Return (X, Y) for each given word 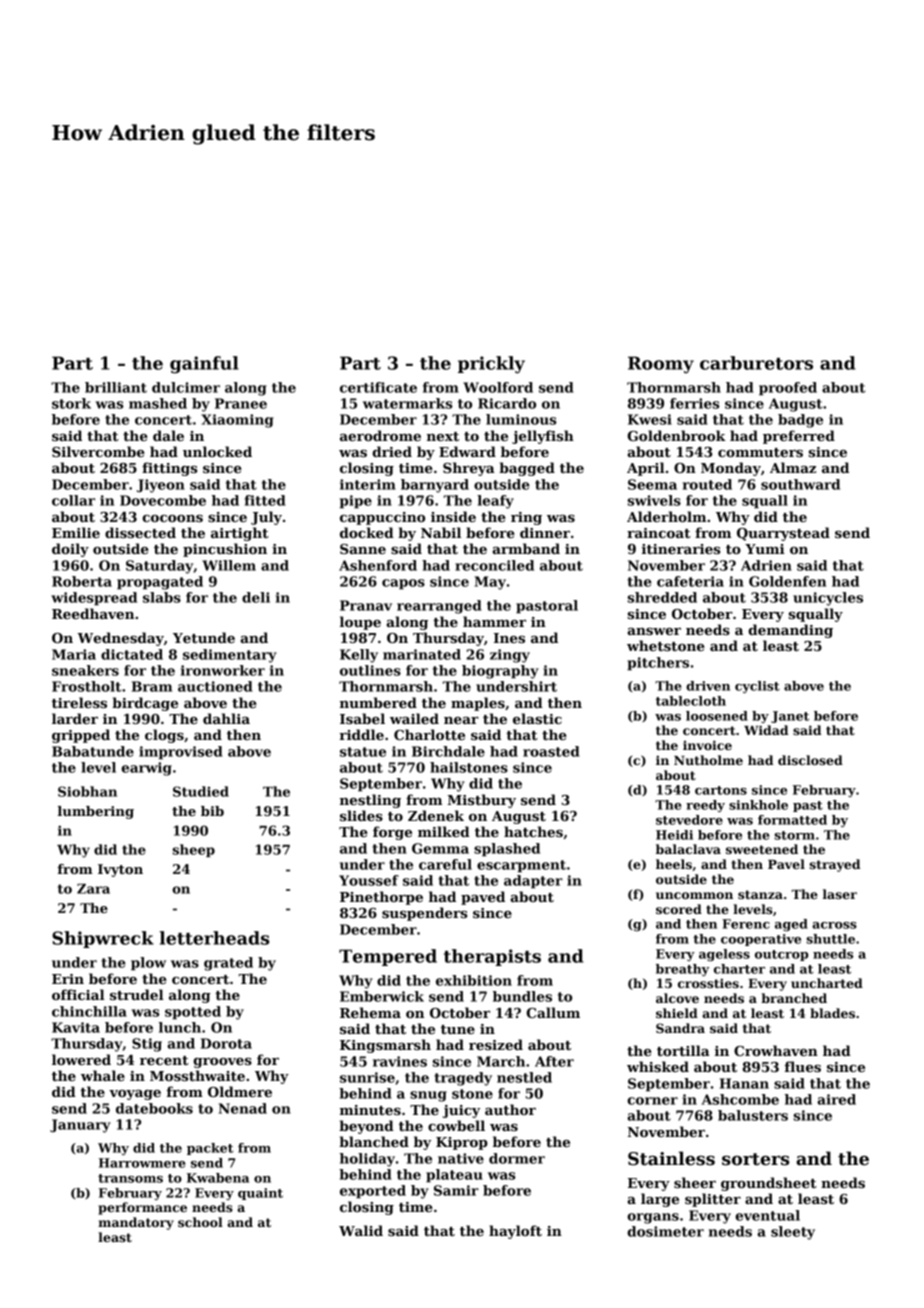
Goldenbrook (676, 435)
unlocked (217, 451)
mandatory (136, 1223)
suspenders (424, 914)
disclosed (810, 760)
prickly (491, 365)
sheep (193, 850)
